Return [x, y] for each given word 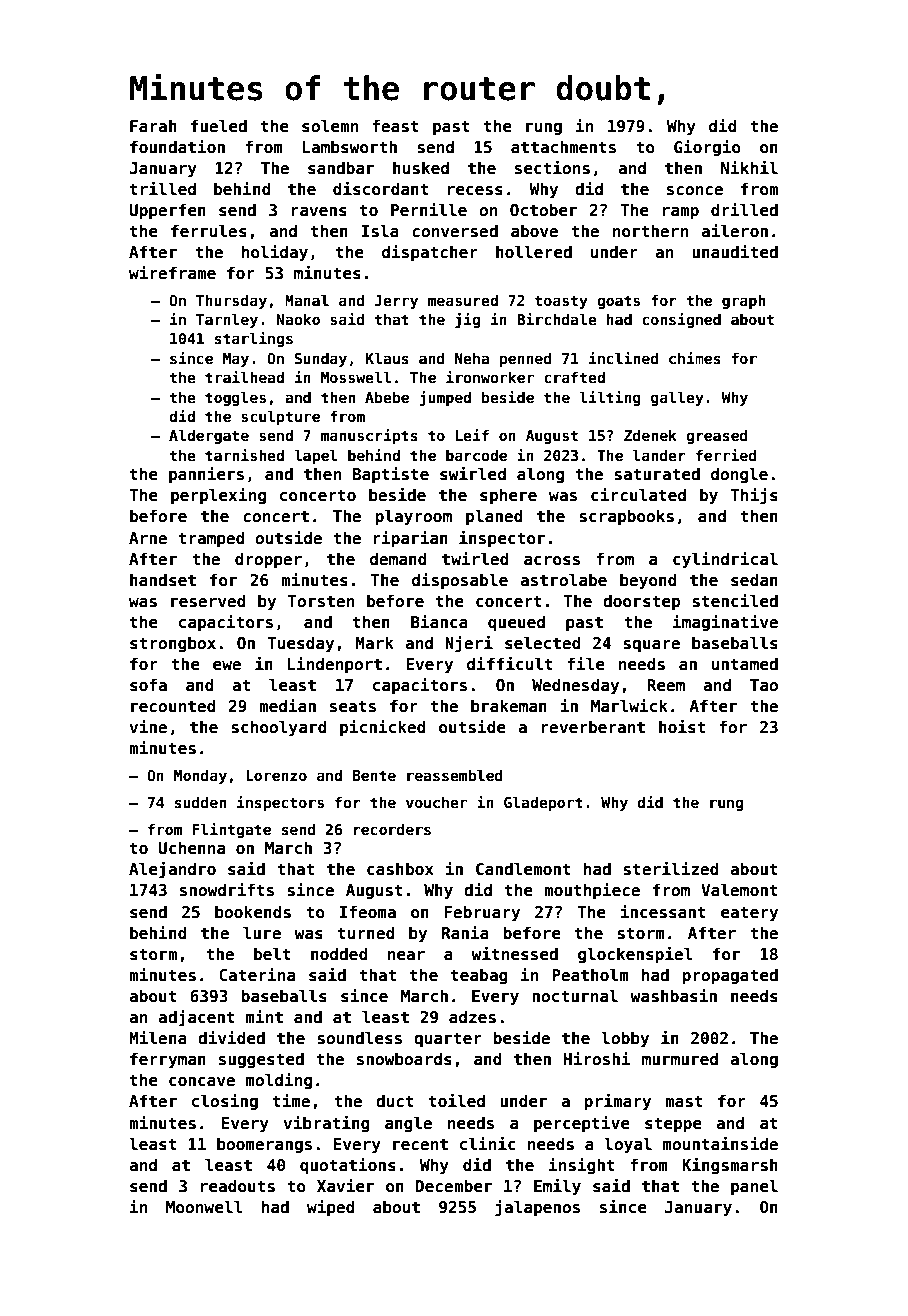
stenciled [735, 601]
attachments [563, 147]
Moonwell [204, 1207]
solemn [330, 126]
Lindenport [335, 665]
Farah [153, 125]
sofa [148, 685]
